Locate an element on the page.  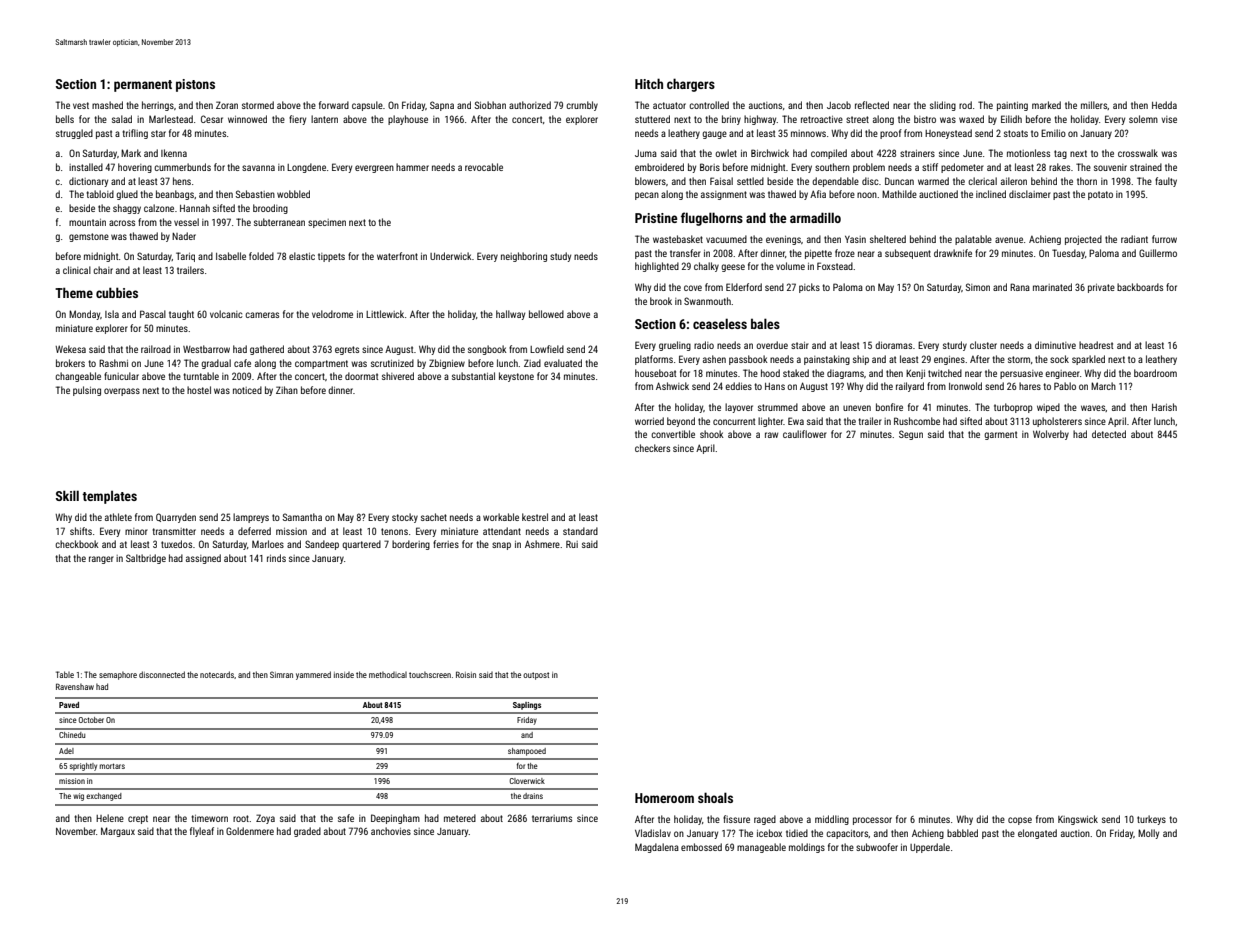
Zihan is located at coordinates (287, 390).
